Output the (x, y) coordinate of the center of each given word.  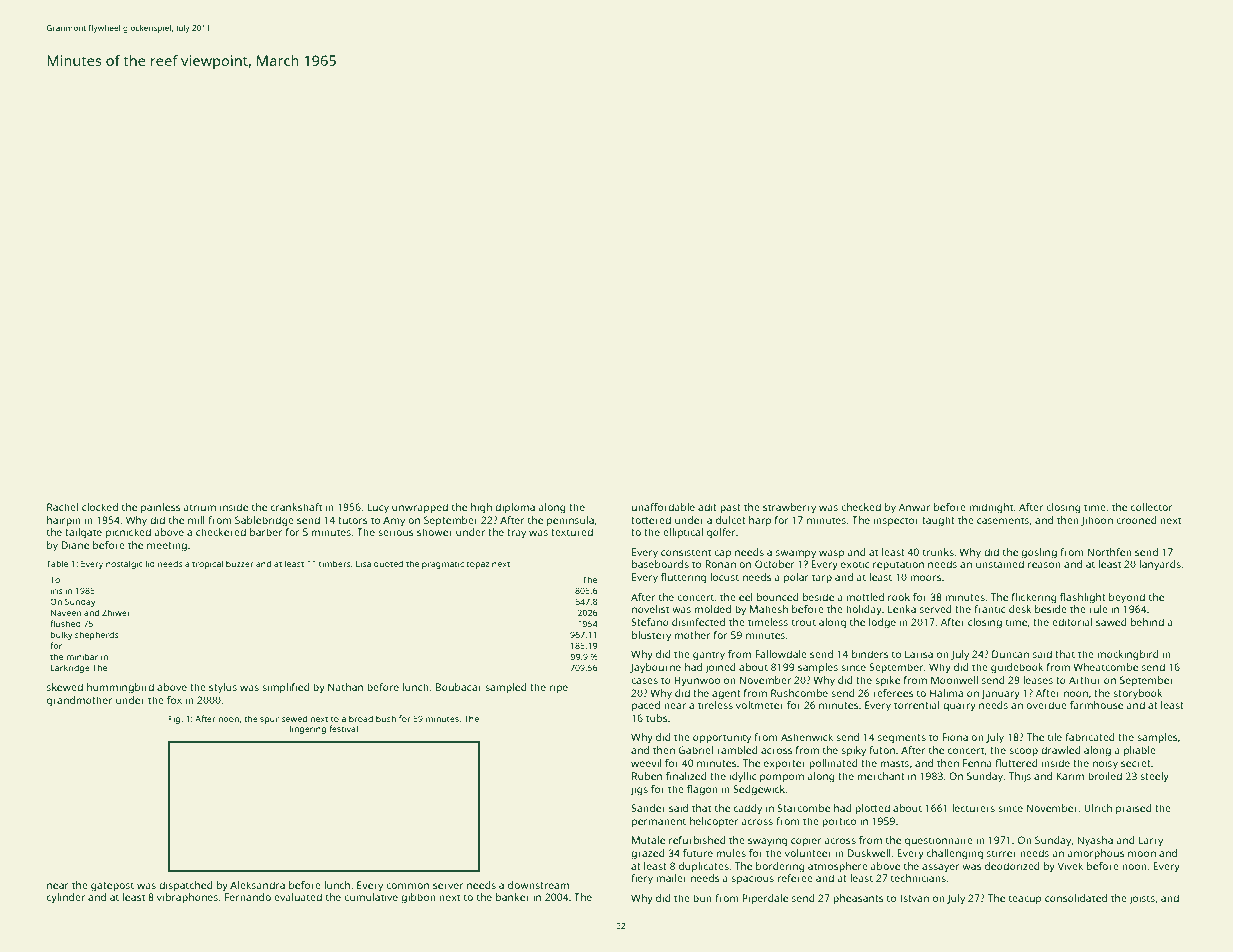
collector (1152, 507)
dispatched (186, 886)
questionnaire (939, 841)
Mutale (648, 840)
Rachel (62, 507)
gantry (709, 656)
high (481, 508)
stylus (223, 688)
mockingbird (1128, 655)
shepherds (96, 635)
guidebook (1017, 668)
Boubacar (458, 687)
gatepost (112, 887)
